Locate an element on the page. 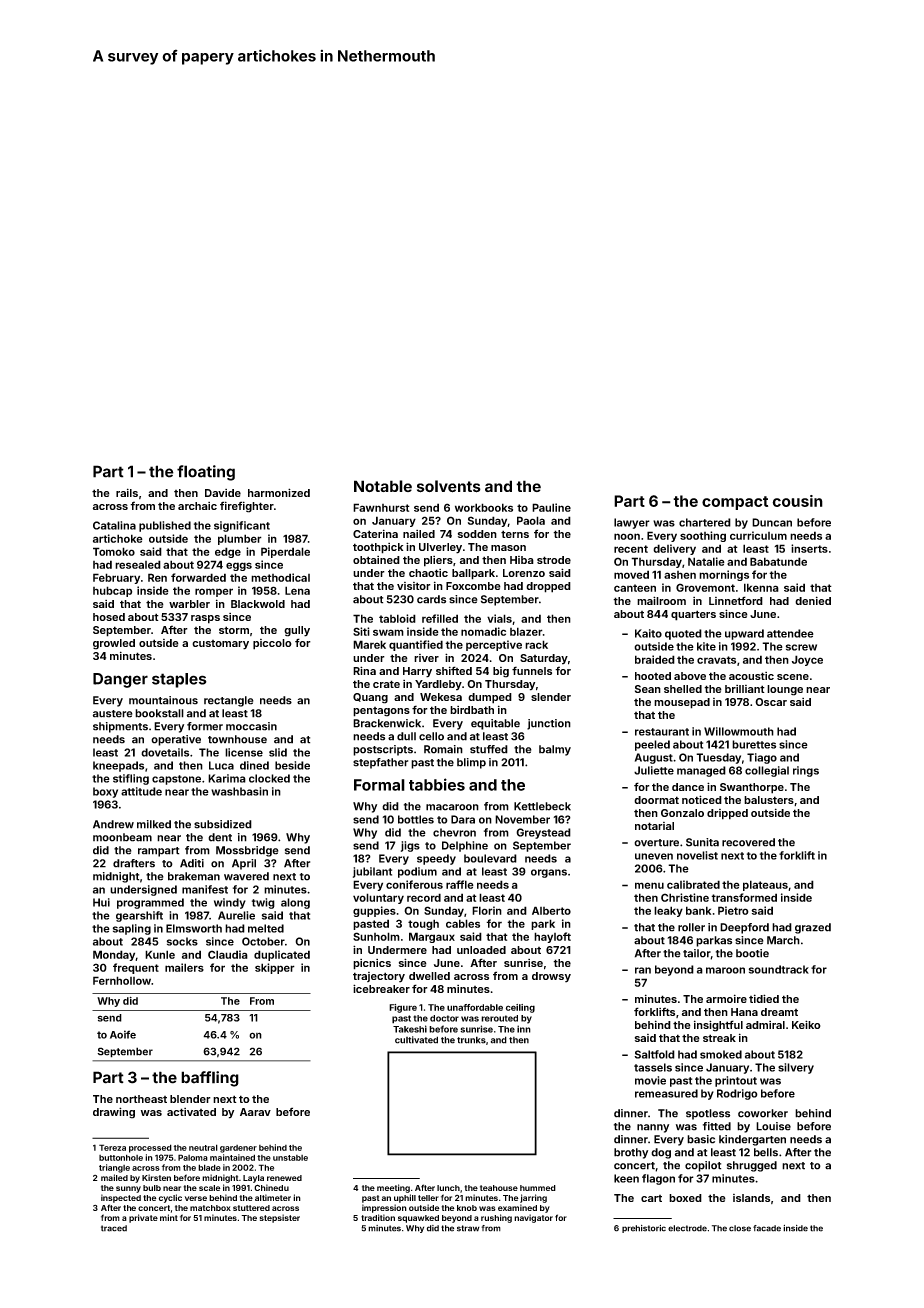  compact is located at coordinates (735, 503).
